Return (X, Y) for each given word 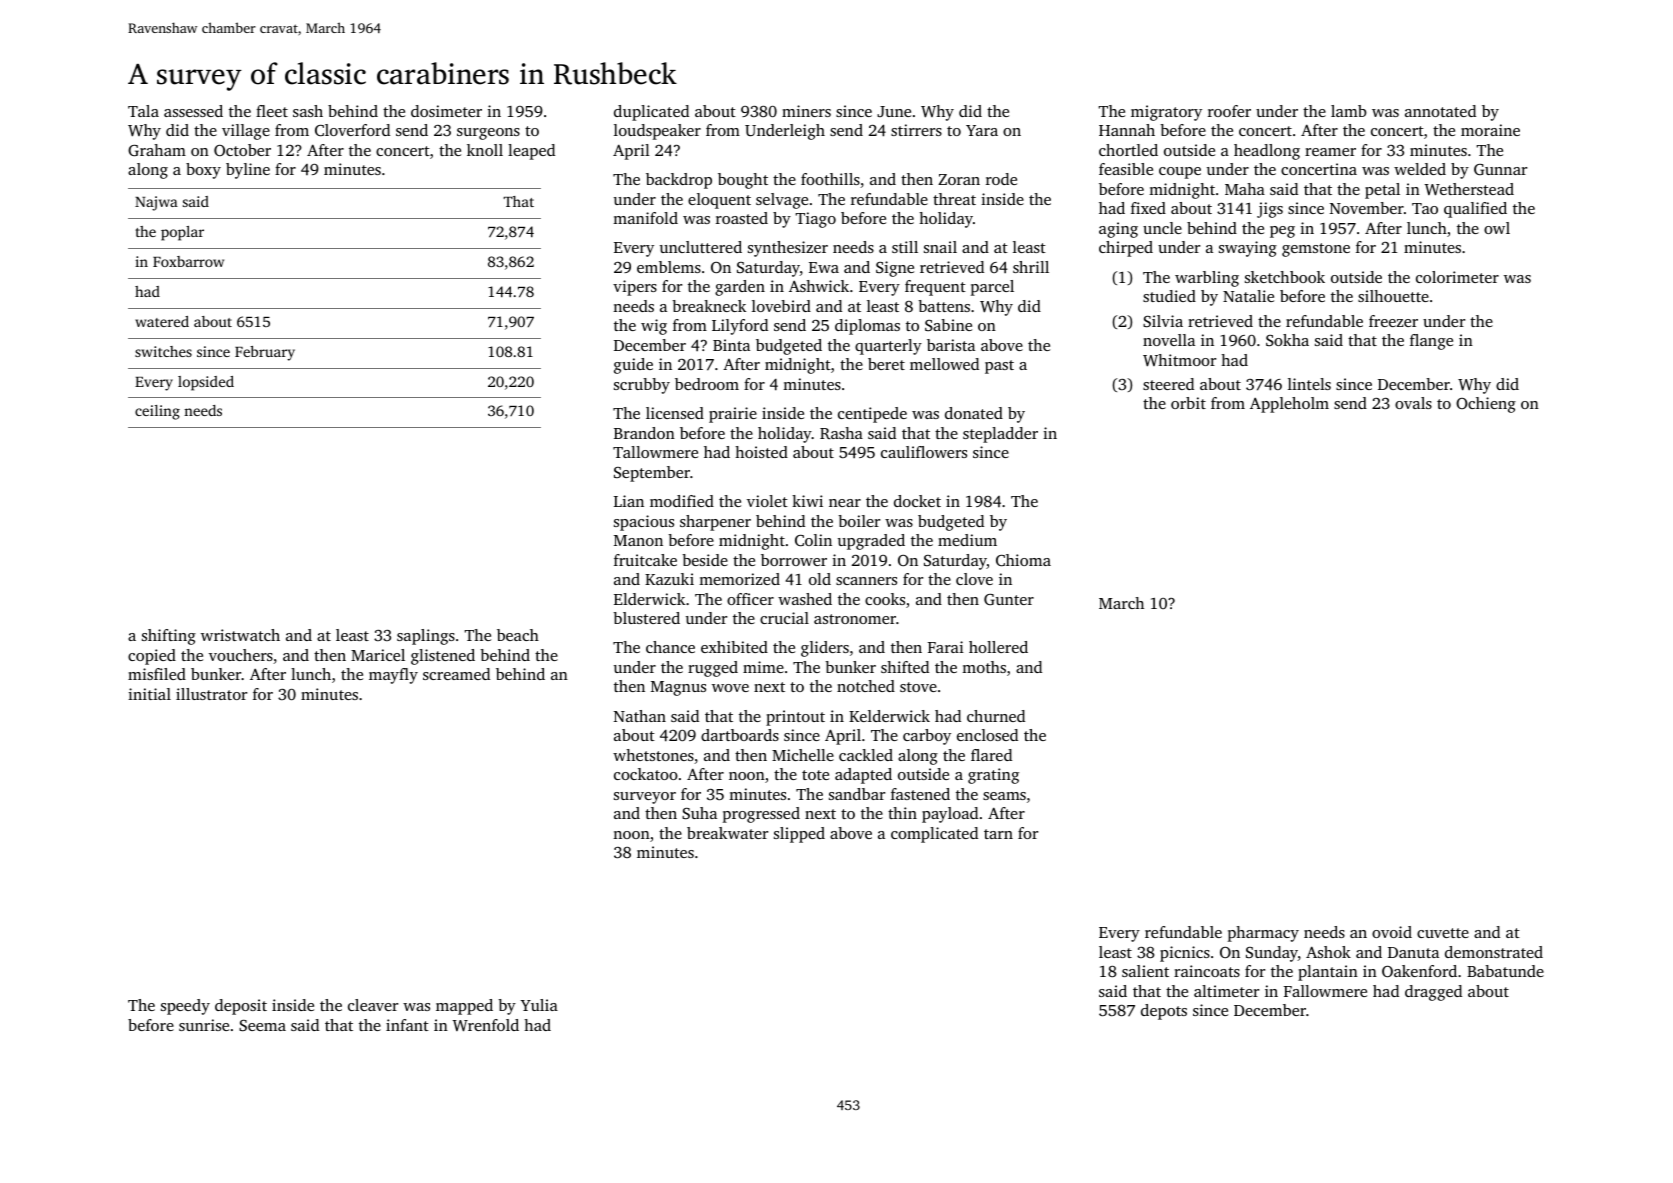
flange (1431, 342)
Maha (1245, 189)
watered (162, 321)
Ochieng (1486, 405)
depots (1164, 1012)
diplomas (867, 327)
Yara (982, 130)
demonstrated (1494, 952)
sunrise (204, 1025)
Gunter (1009, 599)
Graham (157, 150)
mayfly (393, 676)
